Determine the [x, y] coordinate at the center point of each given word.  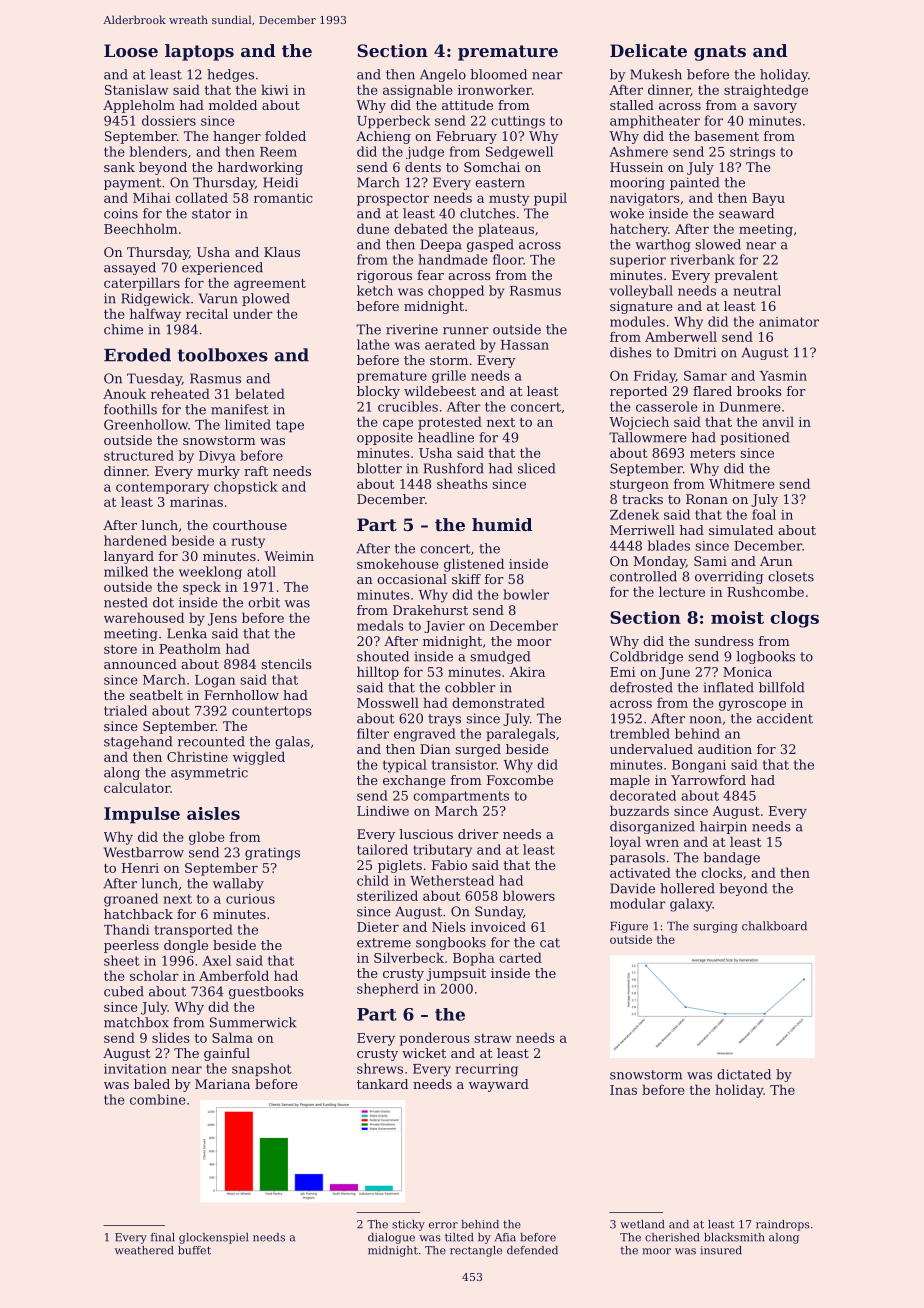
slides [171, 1037]
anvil [778, 421]
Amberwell [681, 336]
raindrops [783, 1225]
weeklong [210, 572]
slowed [718, 244]
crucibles [408, 406]
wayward [499, 1085]
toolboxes [223, 355]
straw [492, 1038]
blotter [379, 468]
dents [423, 167]
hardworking [260, 168]
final [163, 1237]
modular [638, 903]
